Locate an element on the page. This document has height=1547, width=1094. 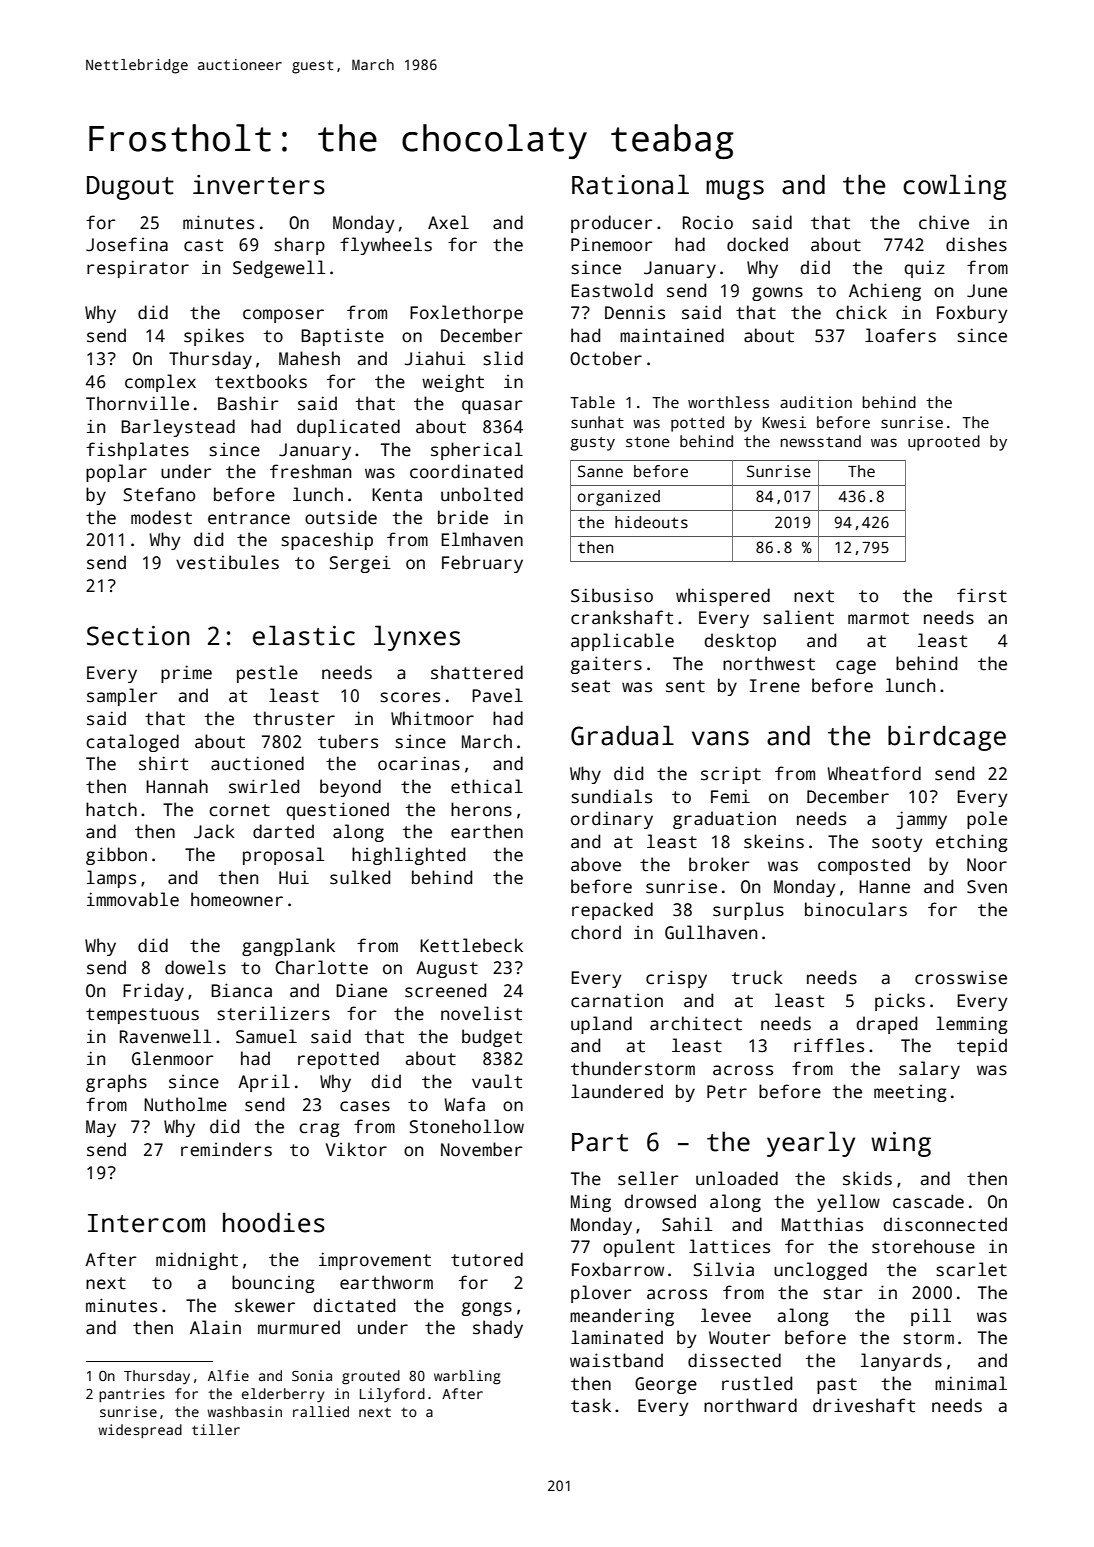
swirled is located at coordinates (264, 786).
